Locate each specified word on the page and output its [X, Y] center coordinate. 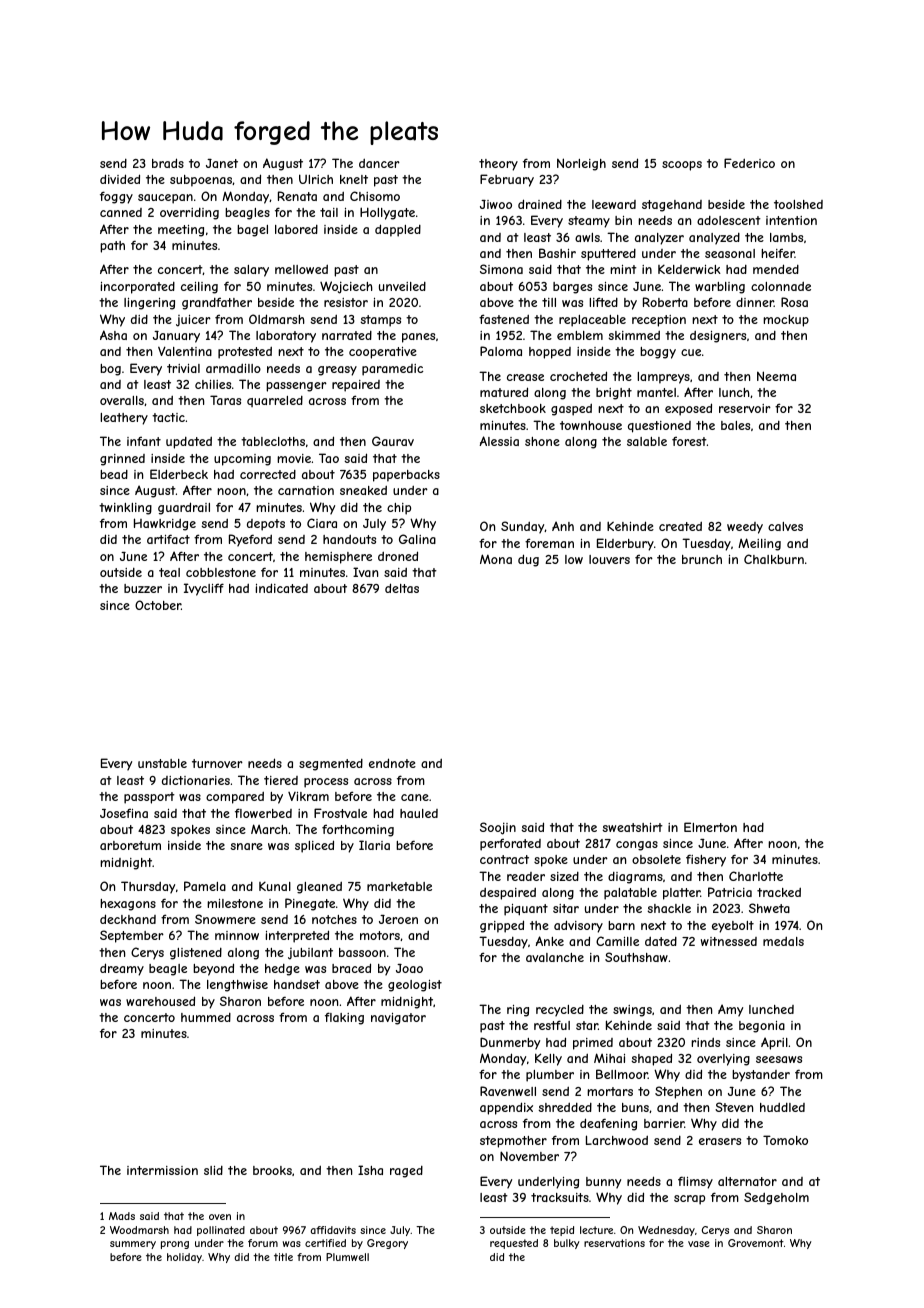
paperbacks [406, 476]
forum [263, 1243]
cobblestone [221, 572]
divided [120, 179]
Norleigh [581, 164]
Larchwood [617, 1140]
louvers [609, 559]
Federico [749, 163]
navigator [398, 1019]
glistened [196, 954]
